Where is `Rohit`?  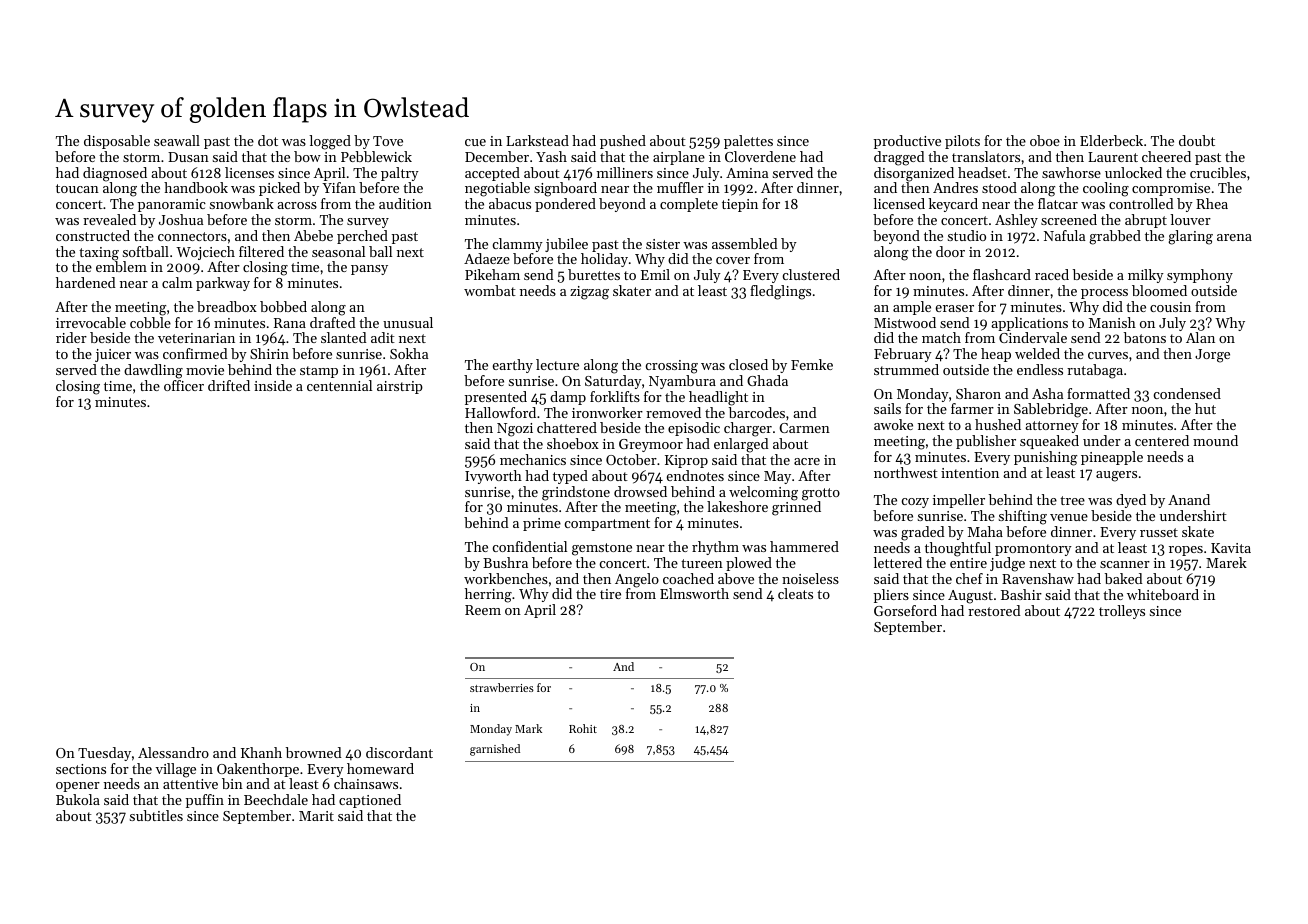 Rohit is located at coordinates (583, 728).
